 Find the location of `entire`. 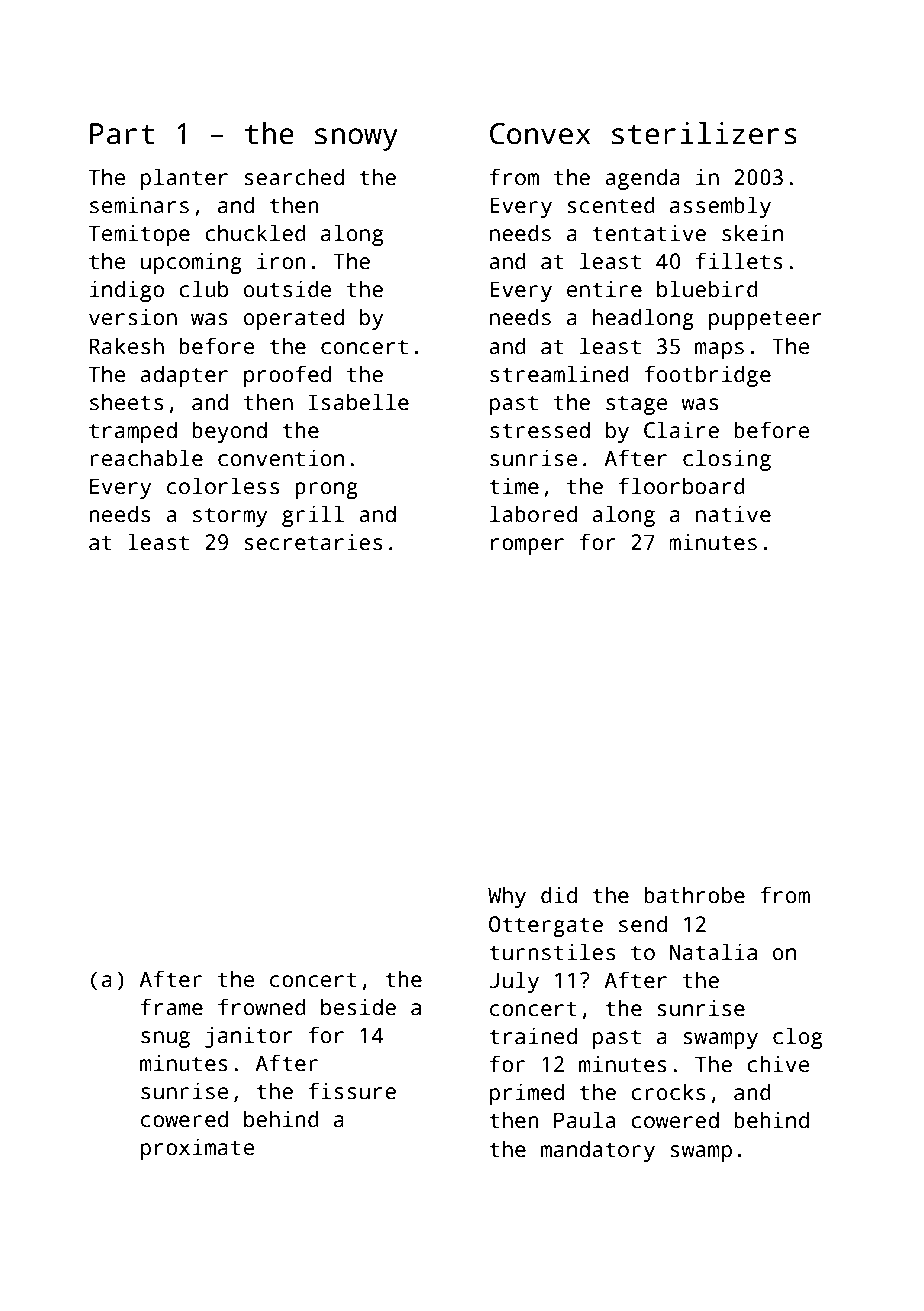

entire is located at coordinates (604, 289).
